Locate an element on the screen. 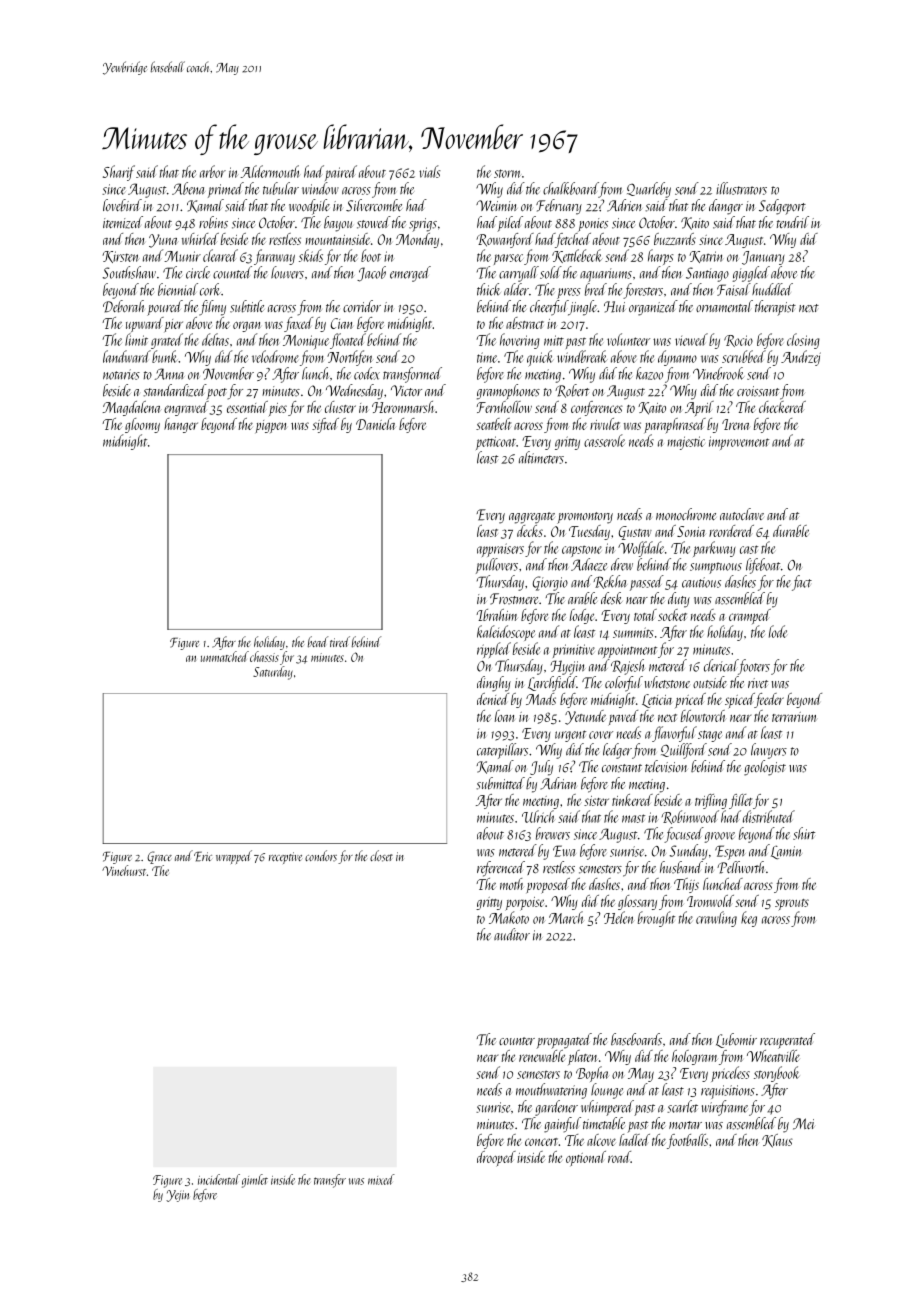 The image size is (924, 1308). Klaus is located at coordinates (777, 1141).
